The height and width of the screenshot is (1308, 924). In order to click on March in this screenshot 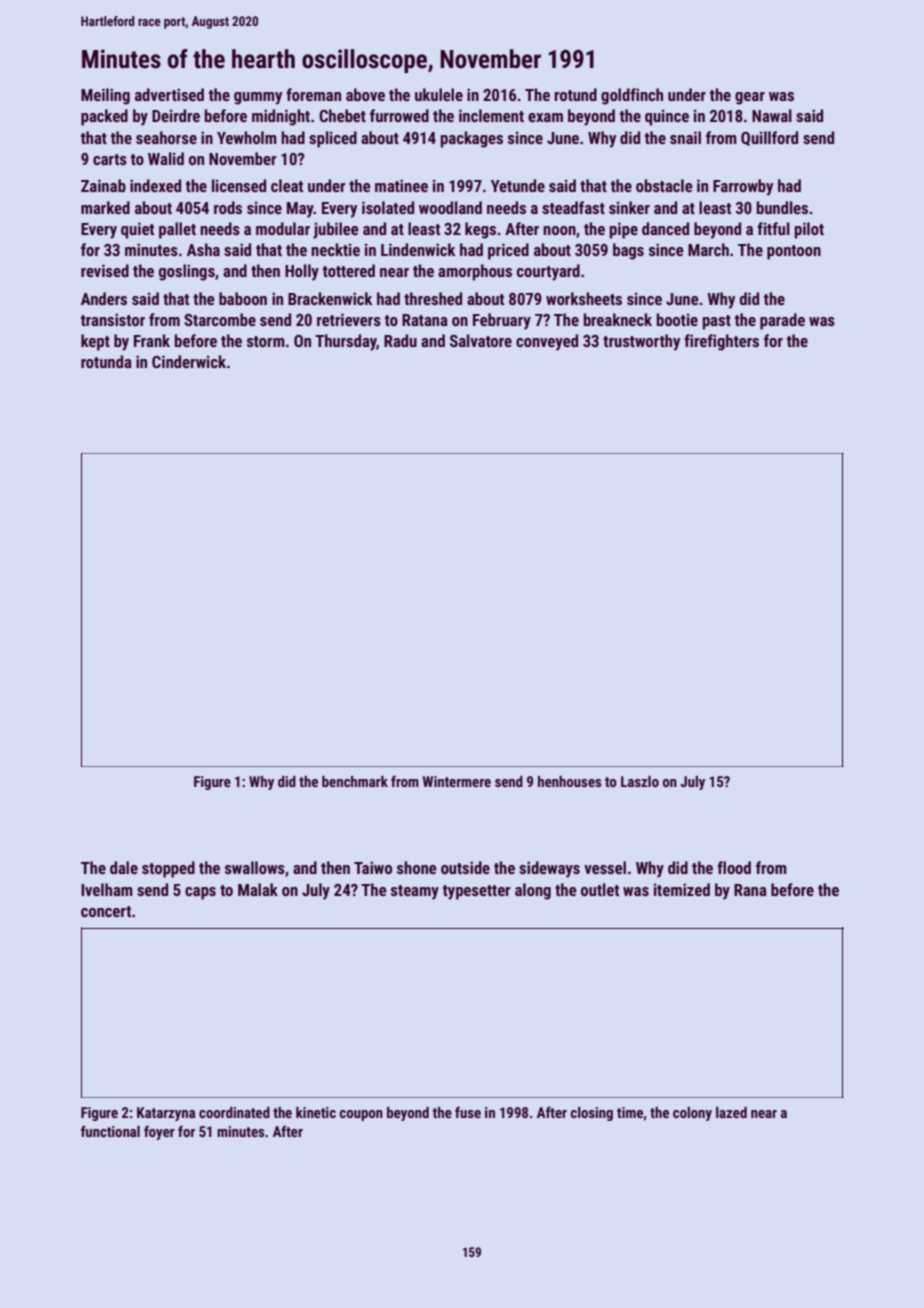, I will do `click(708, 249)`.
